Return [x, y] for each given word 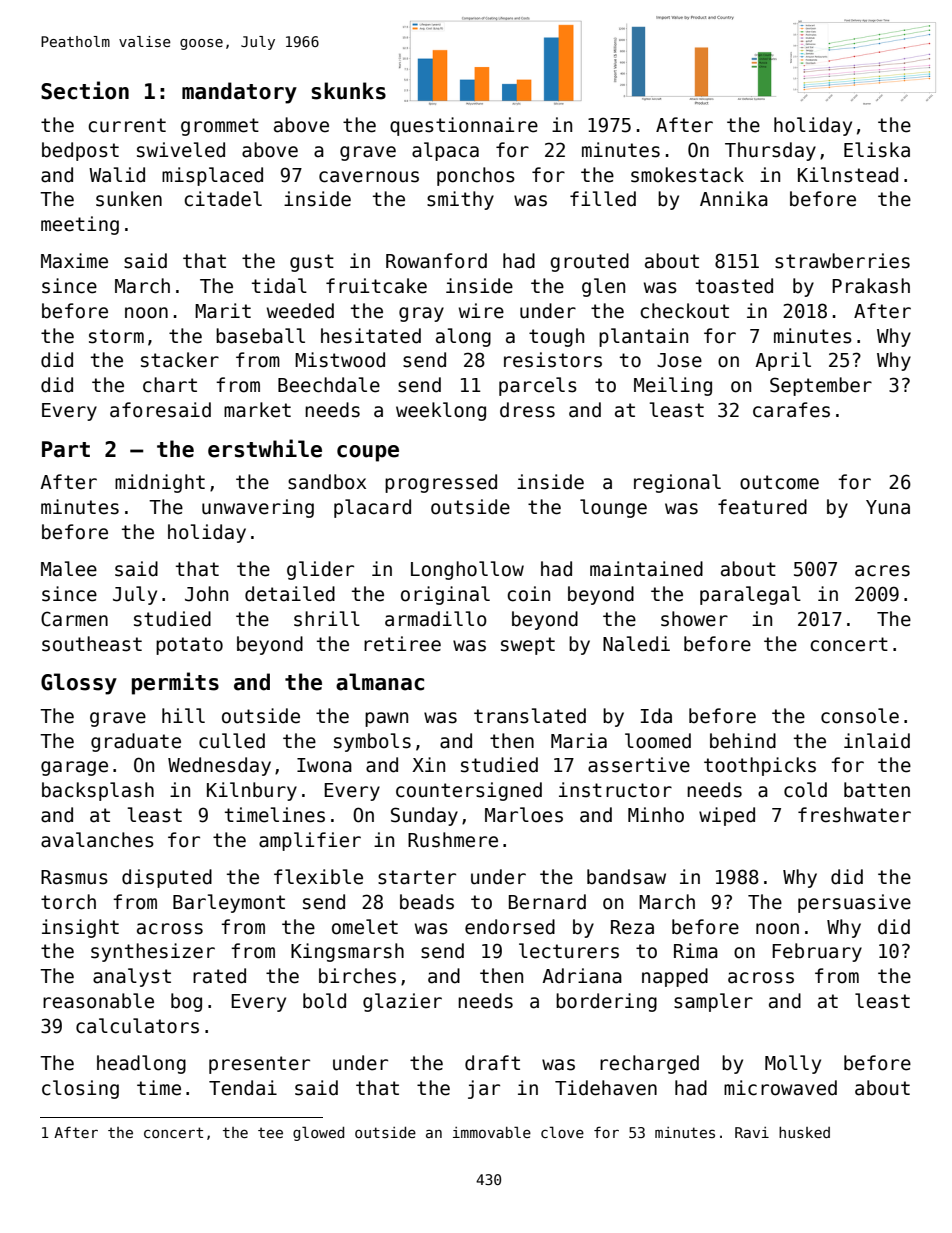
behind [743, 741]
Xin [428, 764]
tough [556, 337]
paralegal [750, 595]
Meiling [673, 386]
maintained [646, 569]
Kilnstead [848, 175]
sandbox [327, 482]
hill [183, 715]
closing [80, 1089]
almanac [380, 682]
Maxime [74, 261]
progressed [441, 483]
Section [85, 90]
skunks [348, 91]
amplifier [310, 841]
